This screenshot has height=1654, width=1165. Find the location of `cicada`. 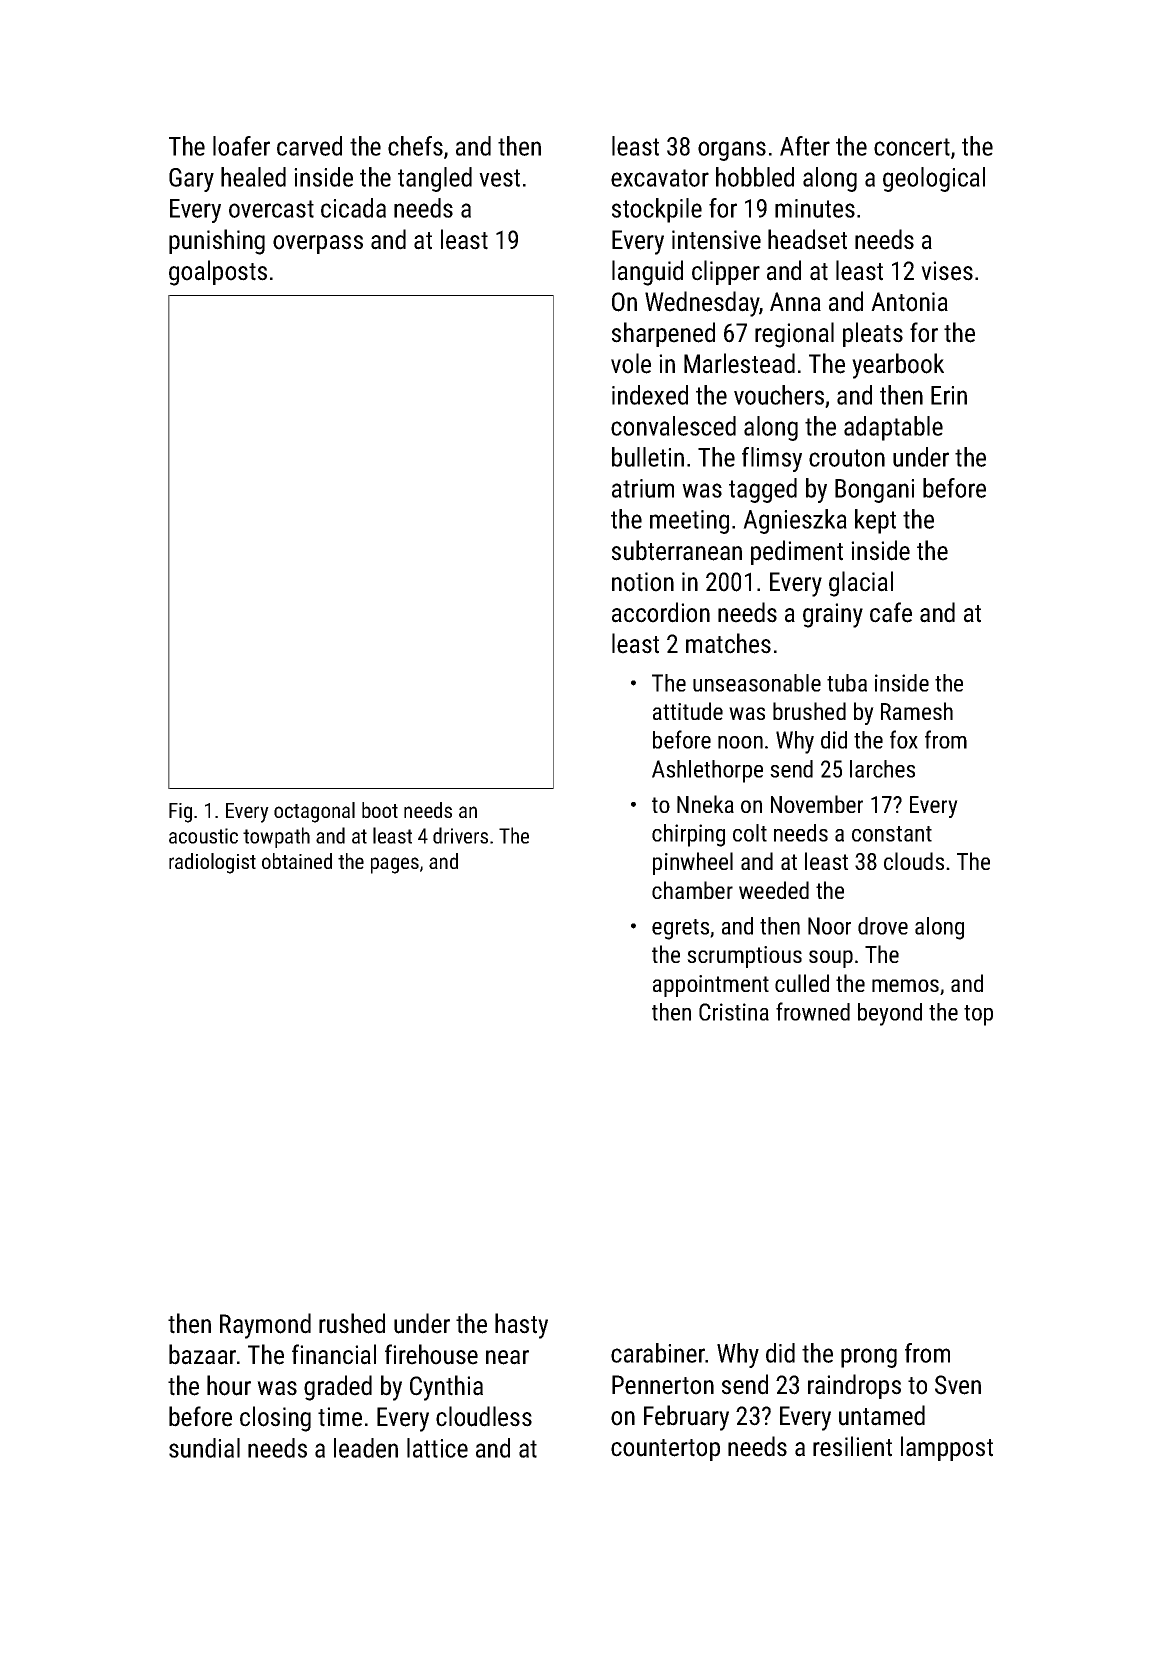

cicada is located at coordinates (353, 208).
